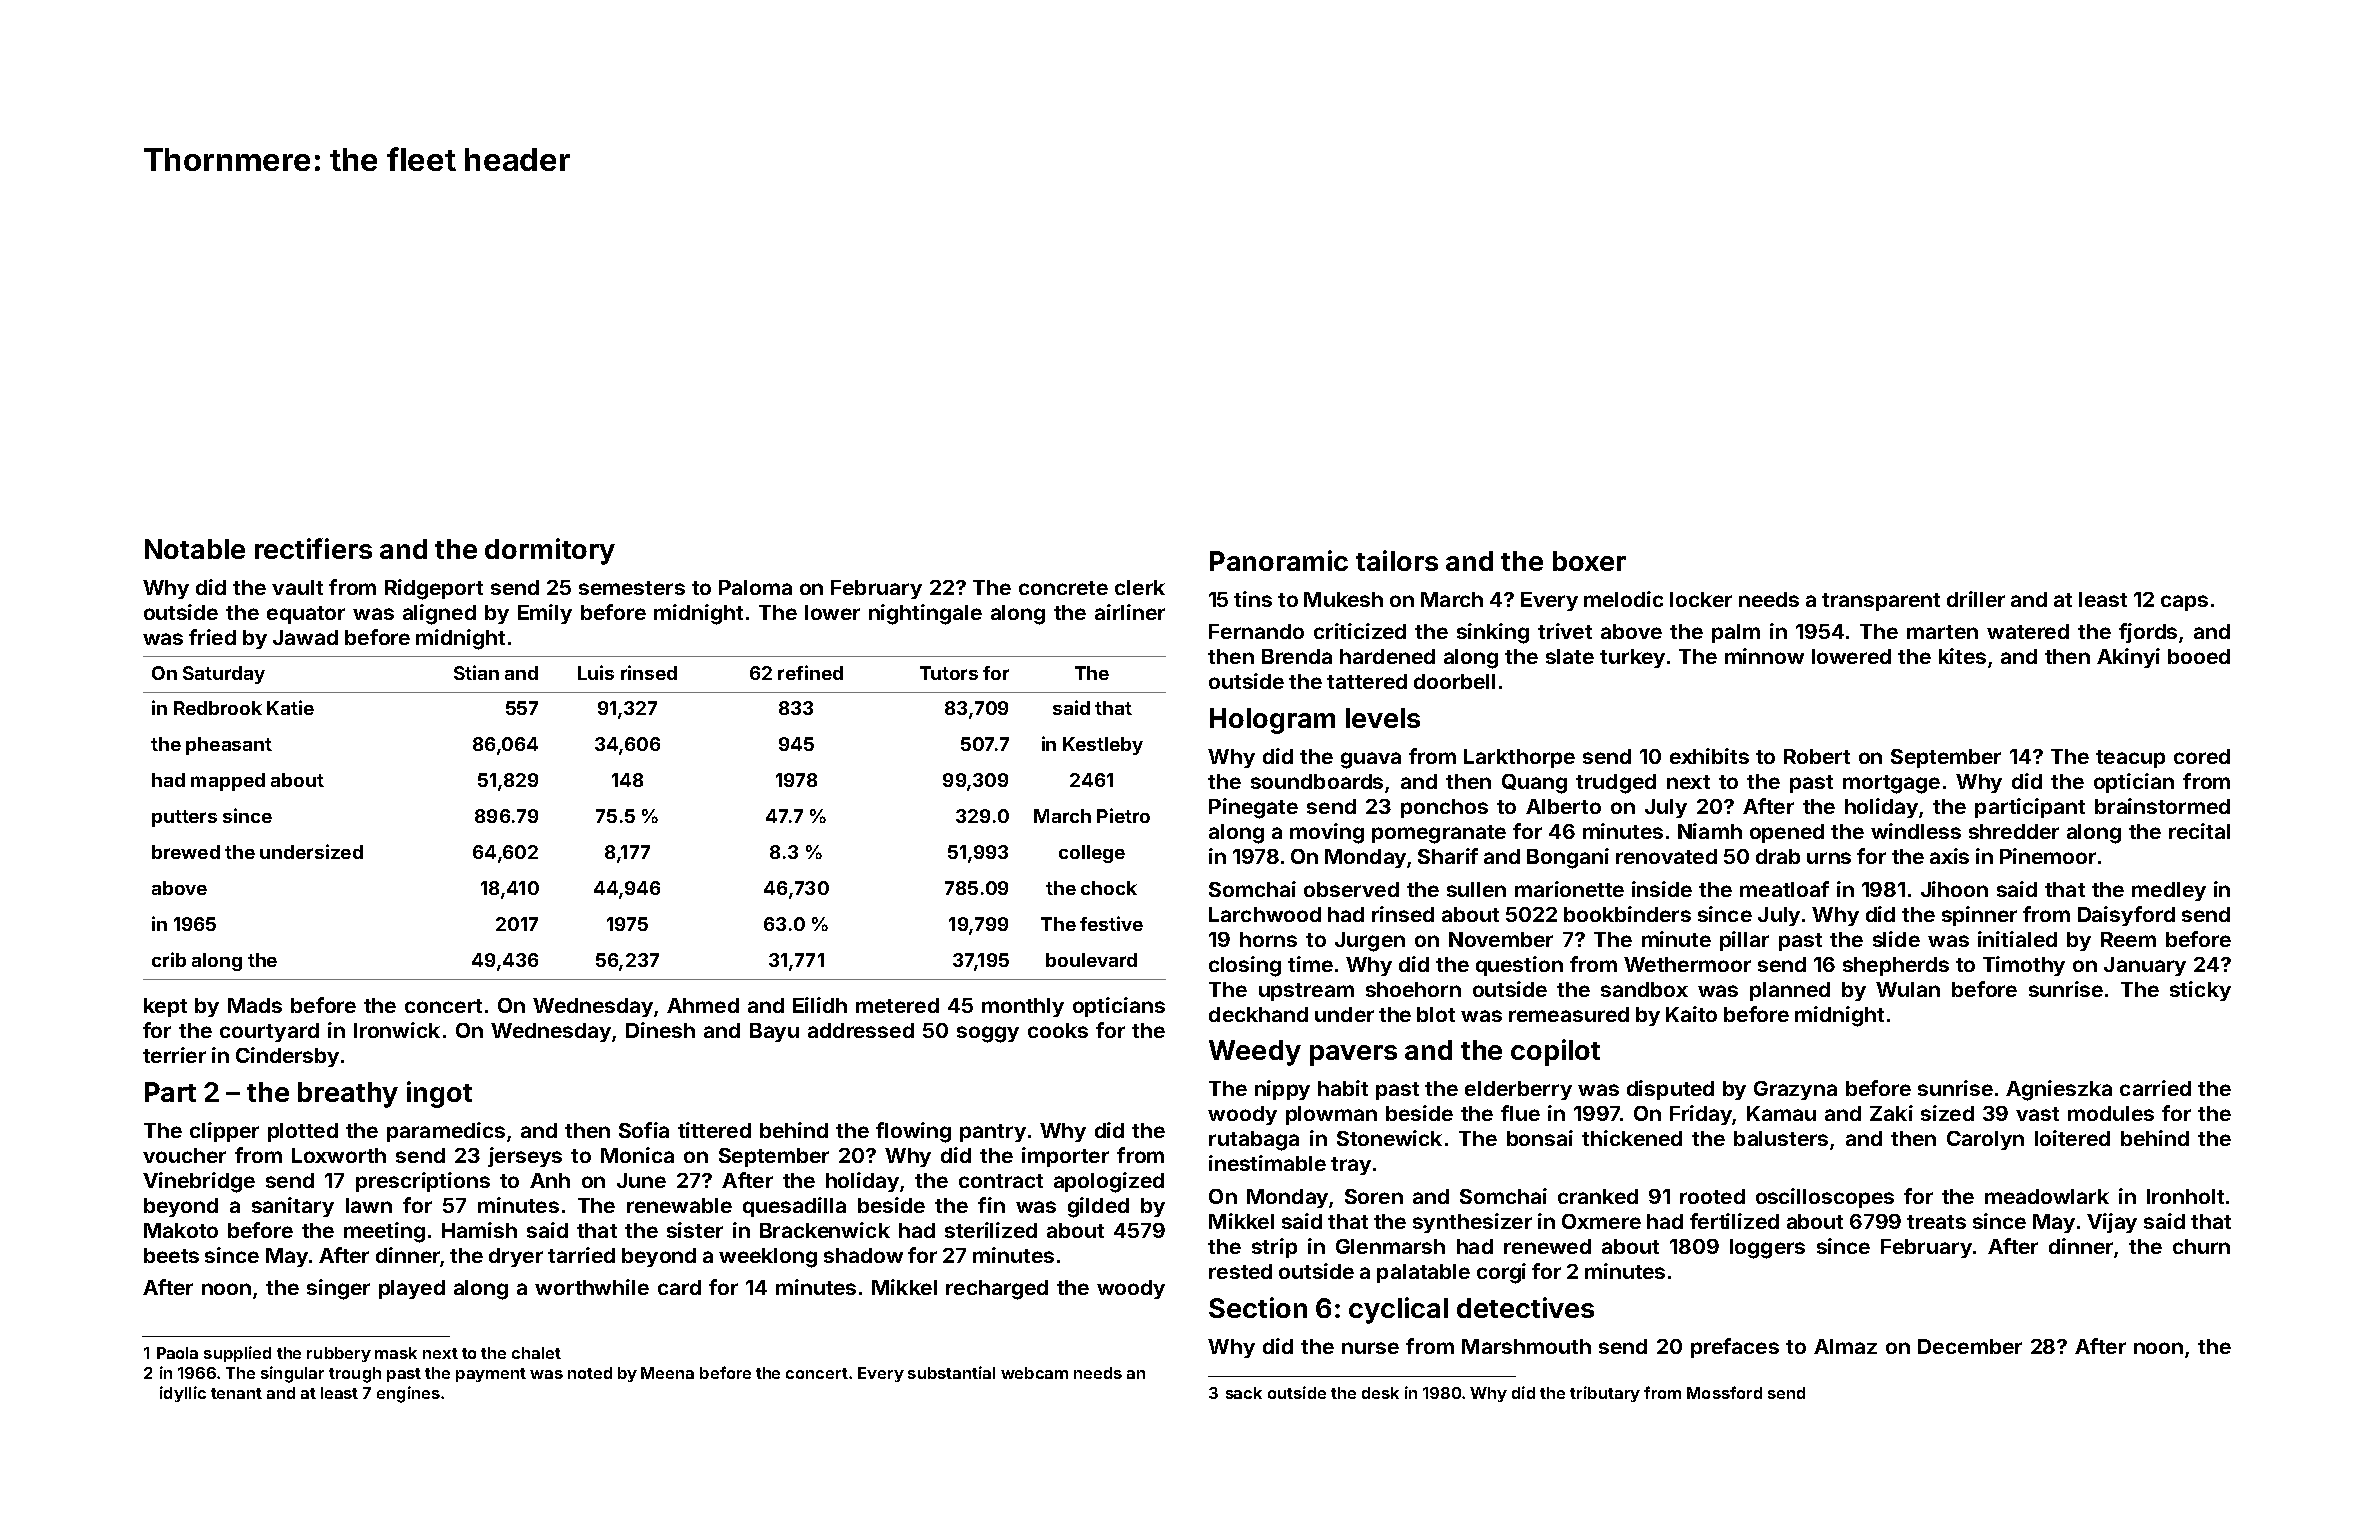 This image has width=2374, height=1536. I want to click on boxer, so click(1589, 561).
